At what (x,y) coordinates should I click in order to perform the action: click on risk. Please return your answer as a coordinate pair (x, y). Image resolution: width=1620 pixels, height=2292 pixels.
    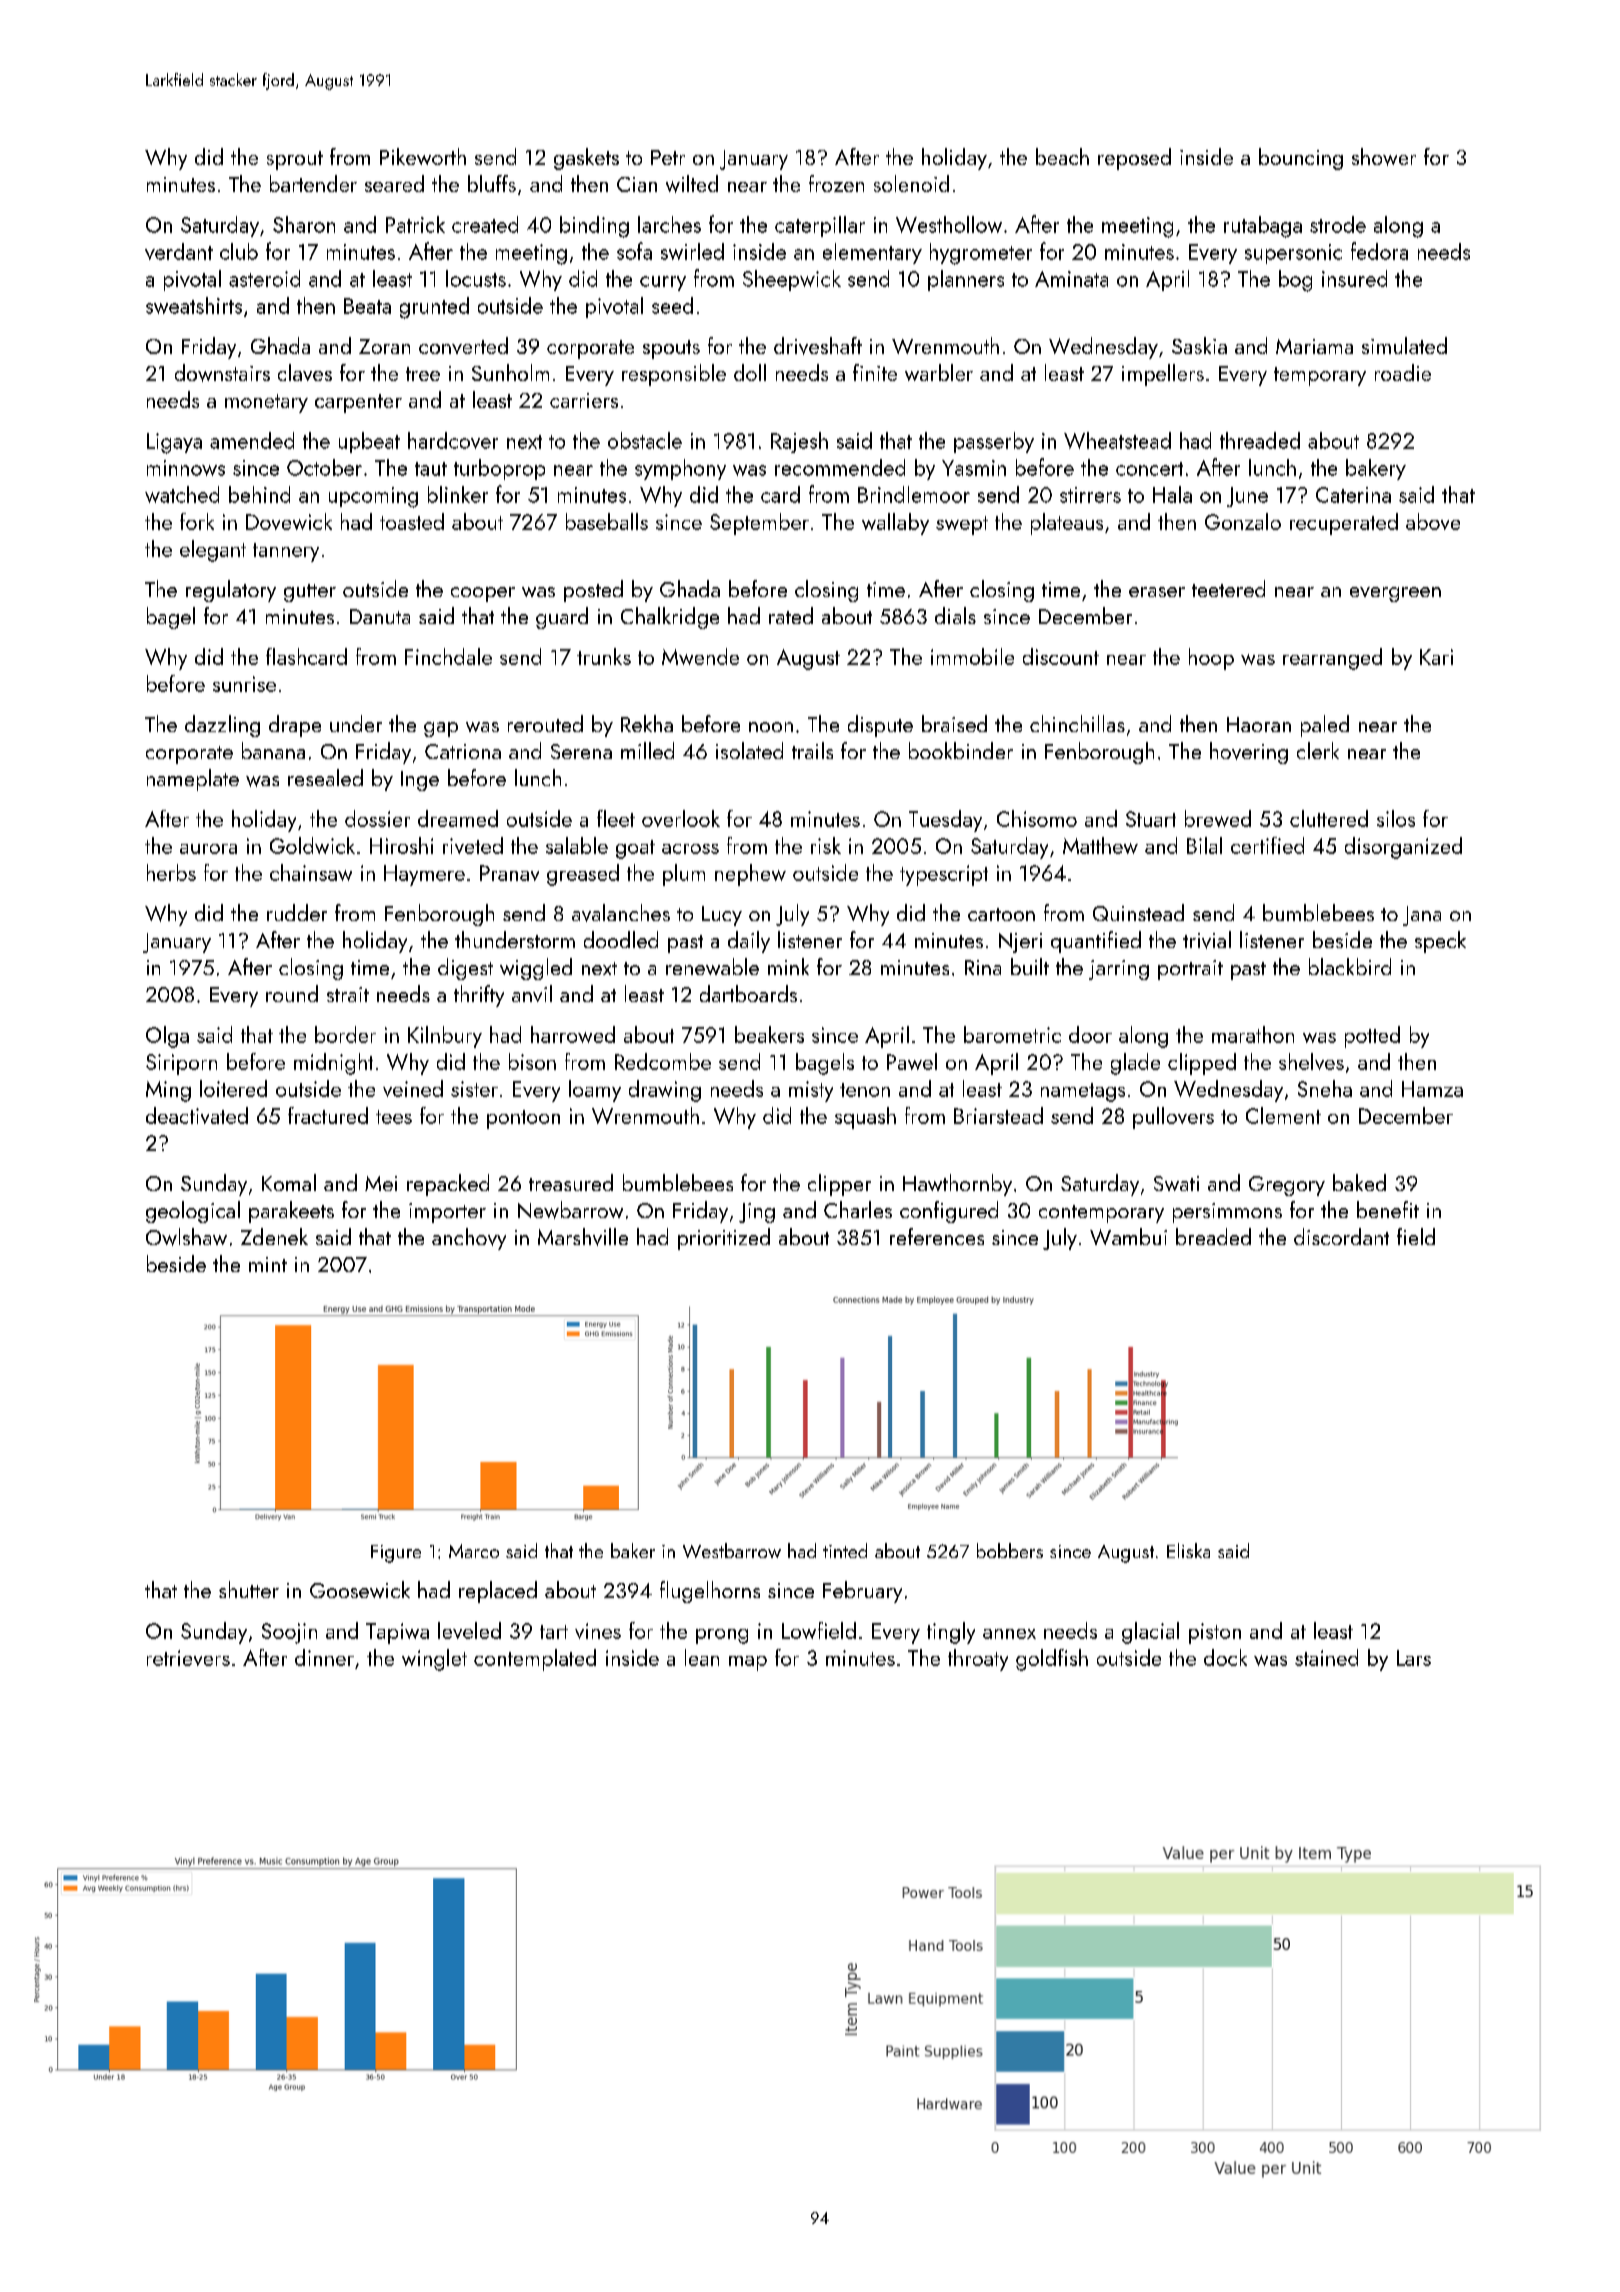
    Looking at the image, I should click on (826, 845).
